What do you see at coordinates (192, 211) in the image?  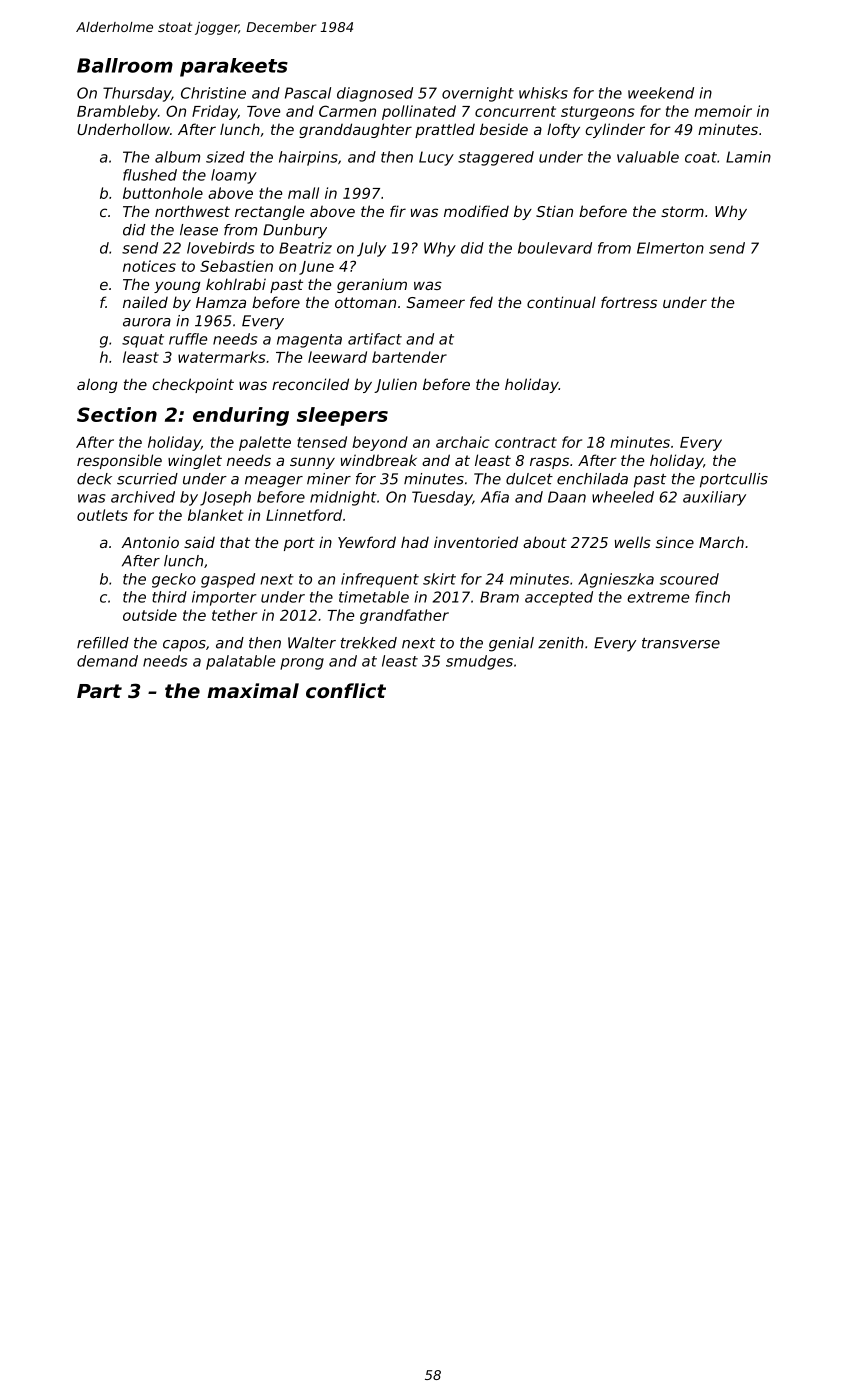 I see `northwest` at bounding box center [192, 211].
